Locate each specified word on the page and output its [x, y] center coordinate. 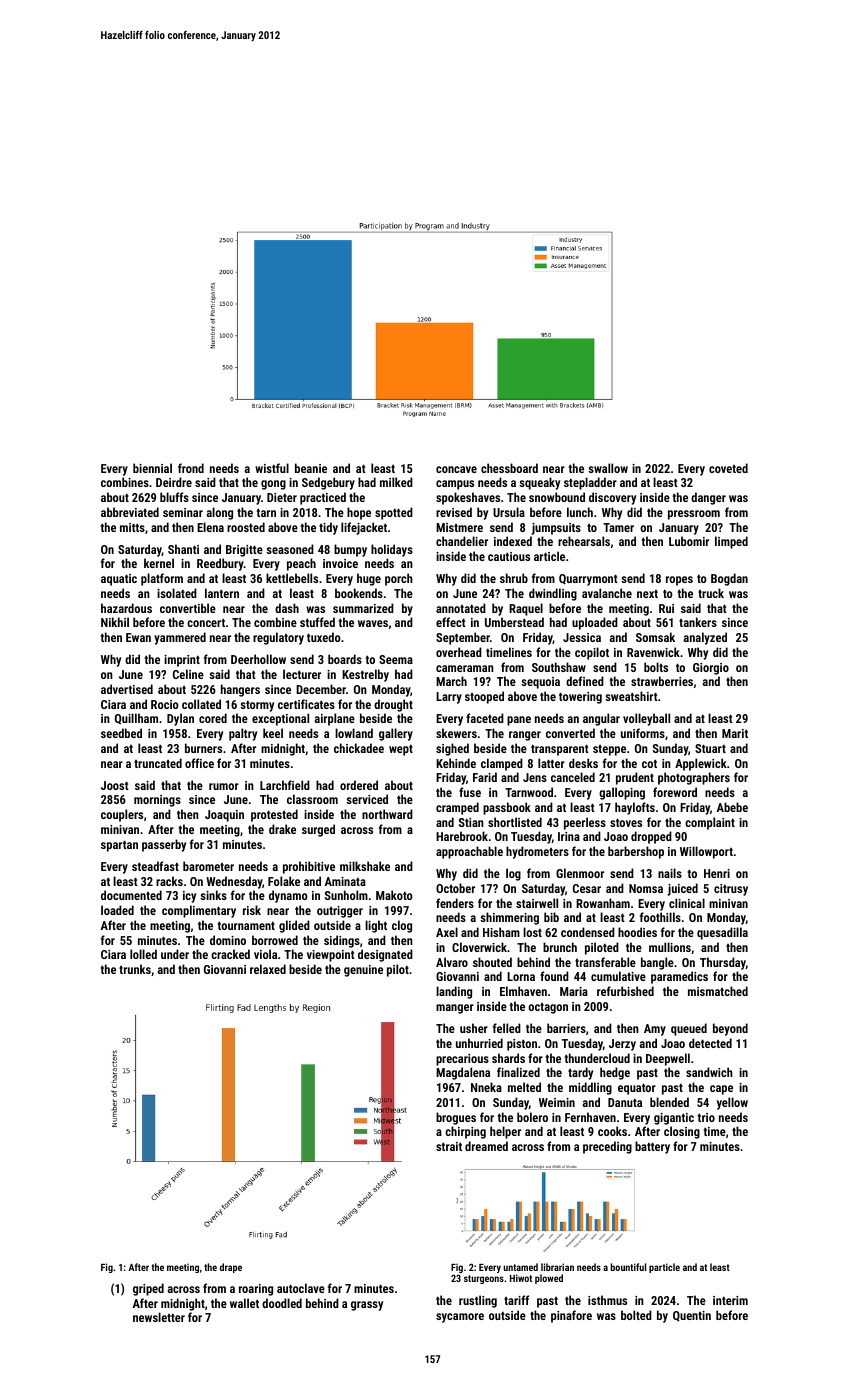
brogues [456, 1118]
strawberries [662, 681]
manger [455, 1009]
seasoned [290, 549]
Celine [188, 674]
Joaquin [224, 816]
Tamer [618, 527]
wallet [244, 1303]
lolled [143, 954]
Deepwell [668, 1059]
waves [373, 623]
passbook [507, 808]
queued [689, 1029]
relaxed [268, 969]
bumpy [350, 550]
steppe [609, 750]
